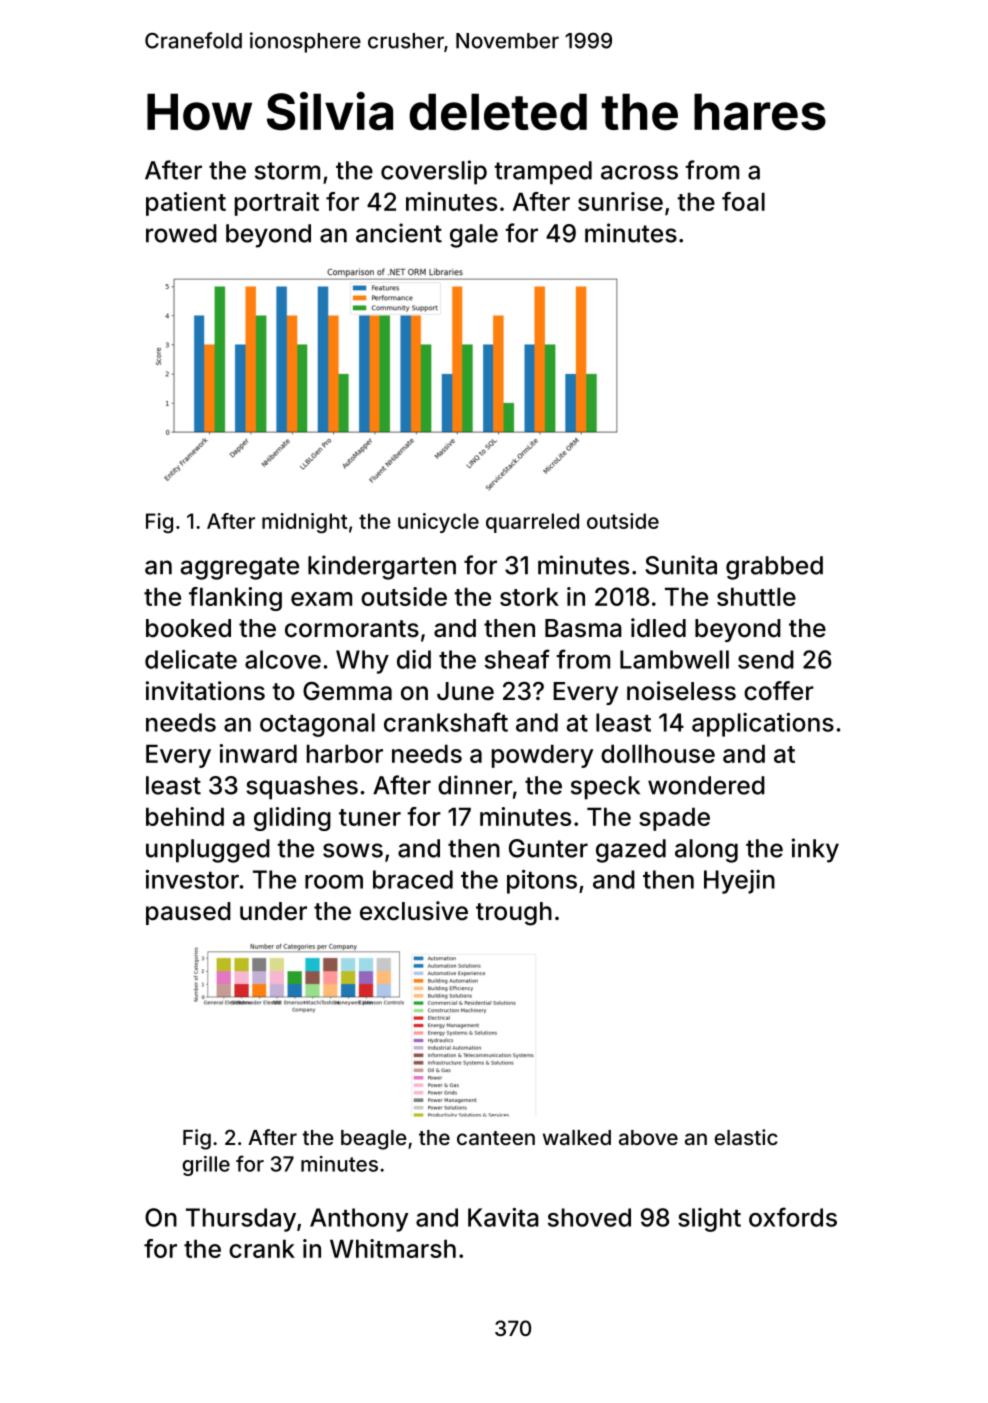 Image resolution: width=988 pixels, height=1403 pixels. What do you see at coordinates (529, 596) in the page?
I see `stork` at bounding box center [529, 596].
